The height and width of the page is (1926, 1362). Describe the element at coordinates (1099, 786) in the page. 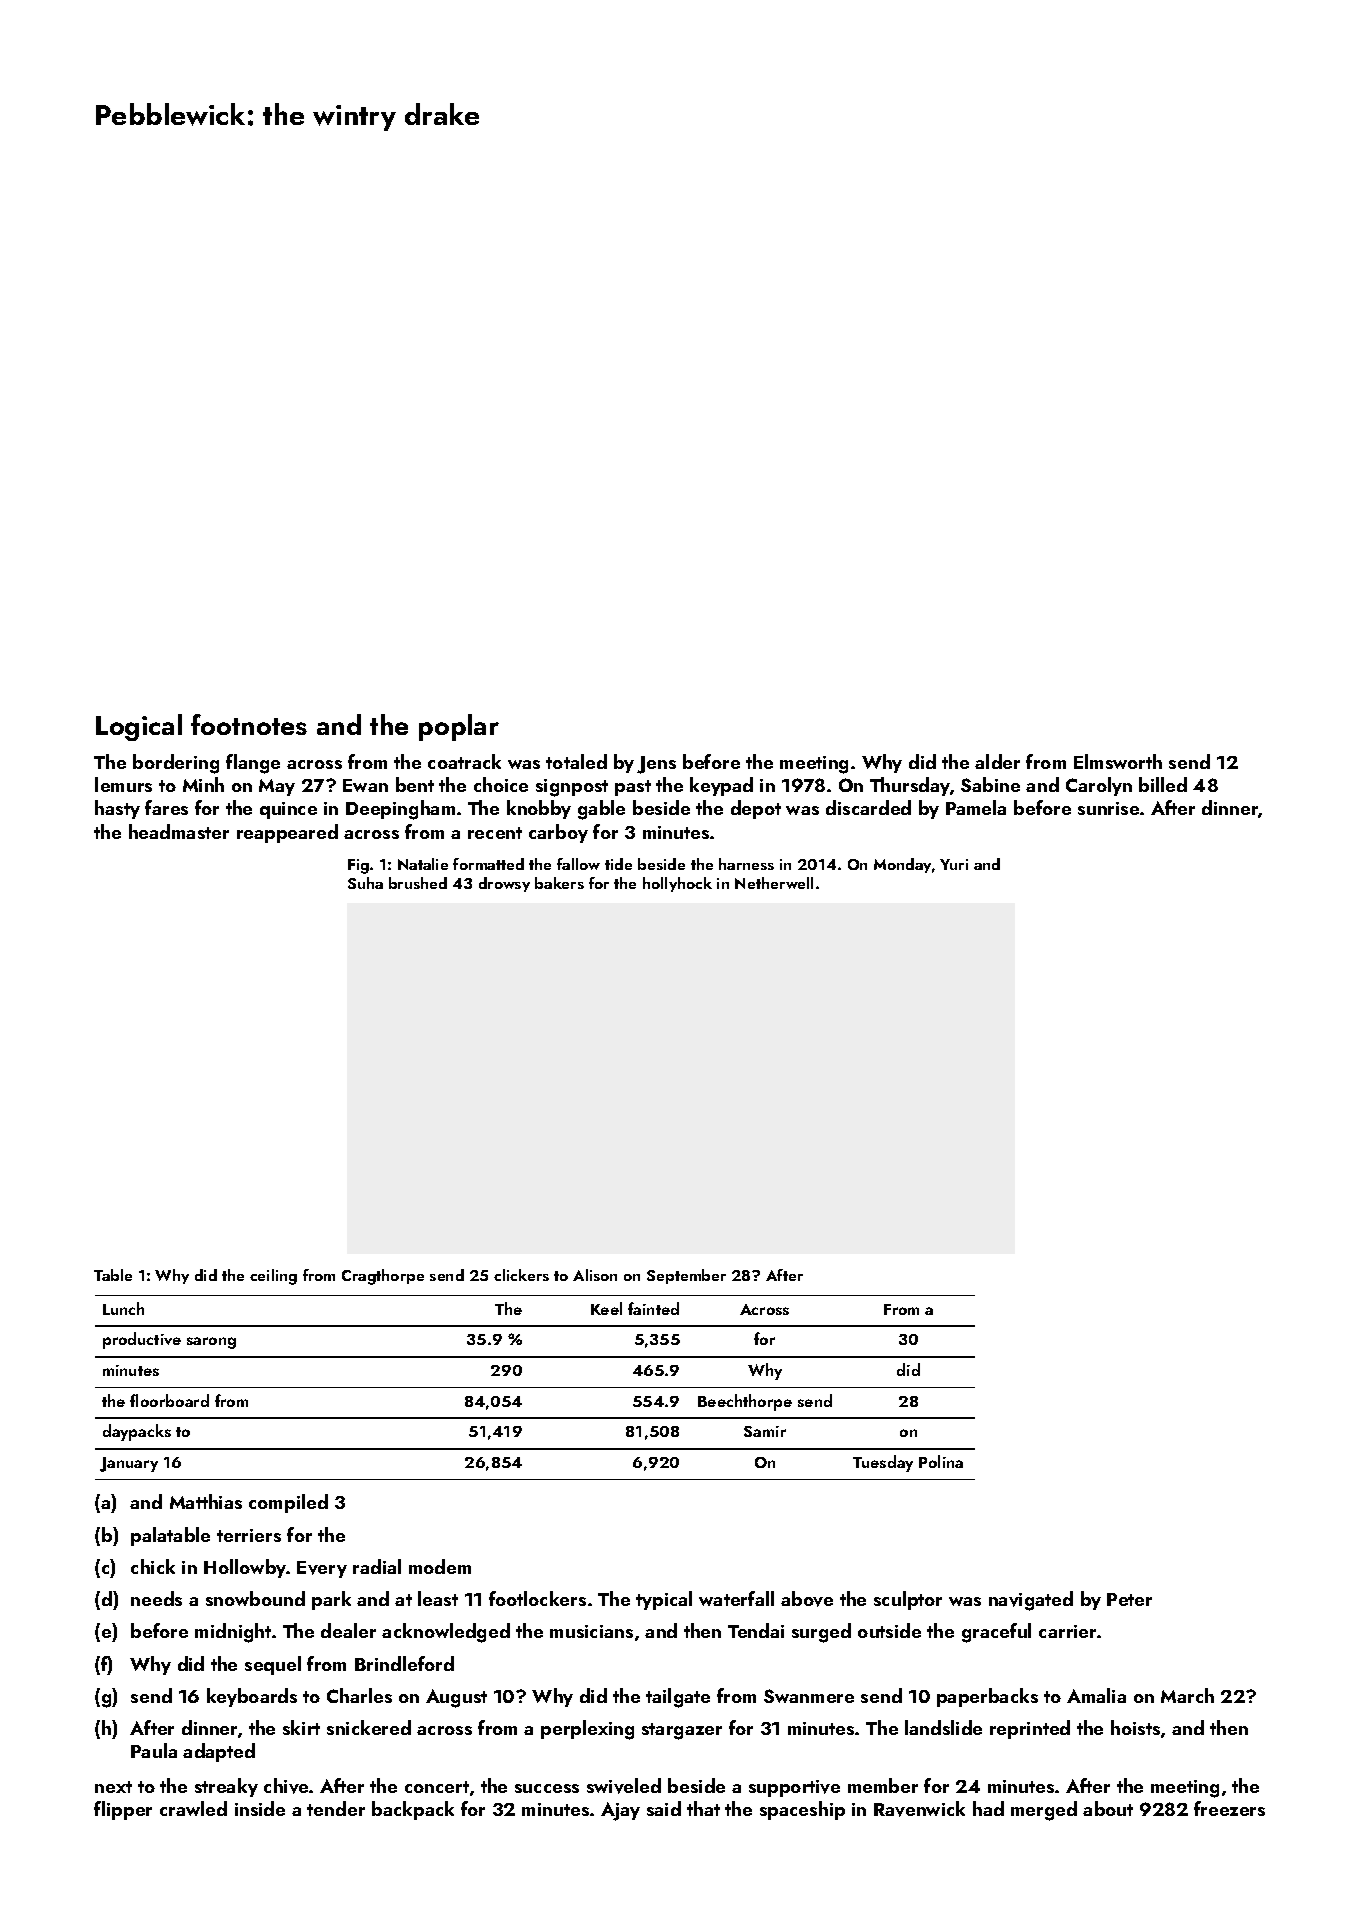

I see `Carolyn` at that location.
